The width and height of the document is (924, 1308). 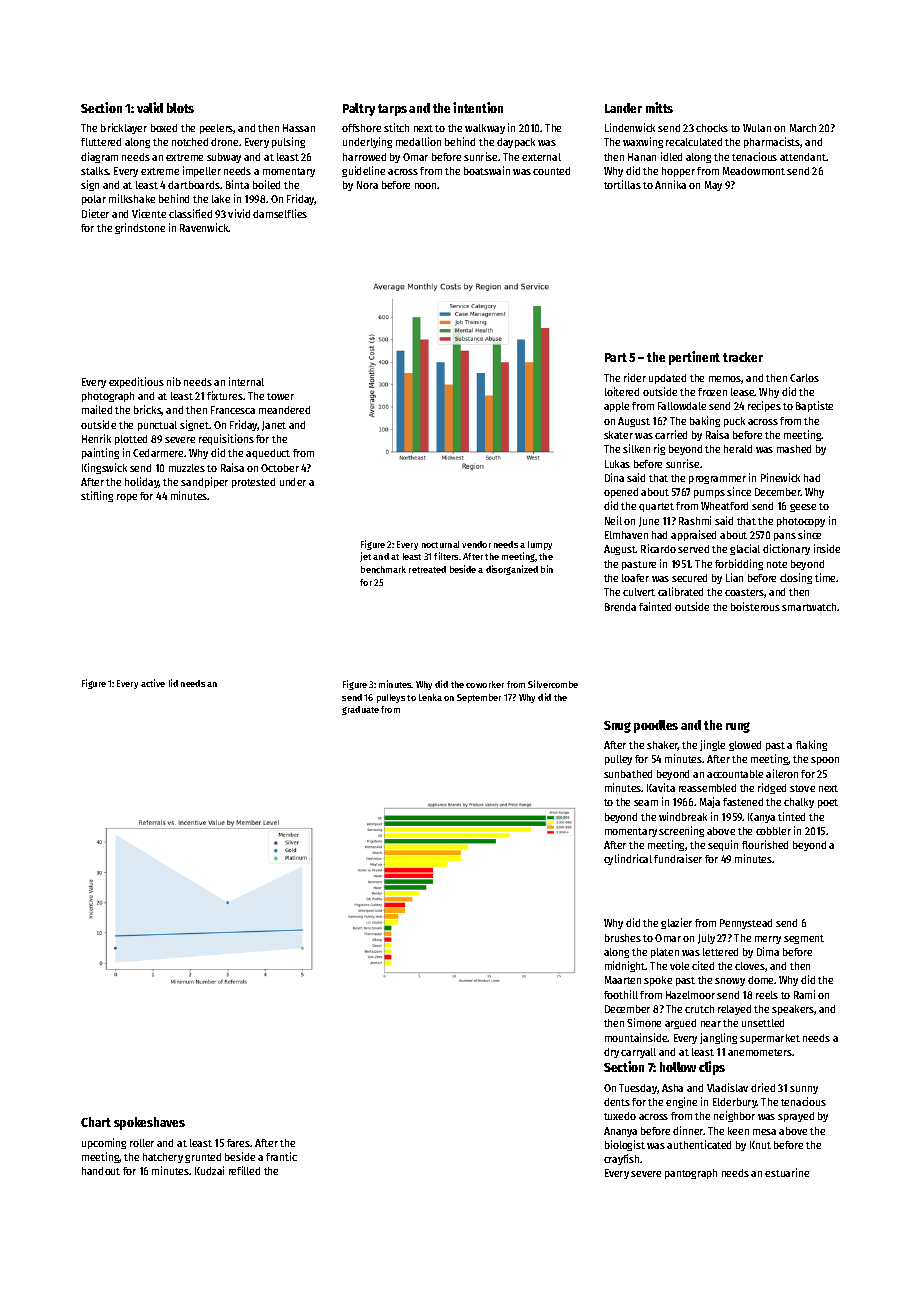 I want to click on handout, so click(x=101, y=1171).
